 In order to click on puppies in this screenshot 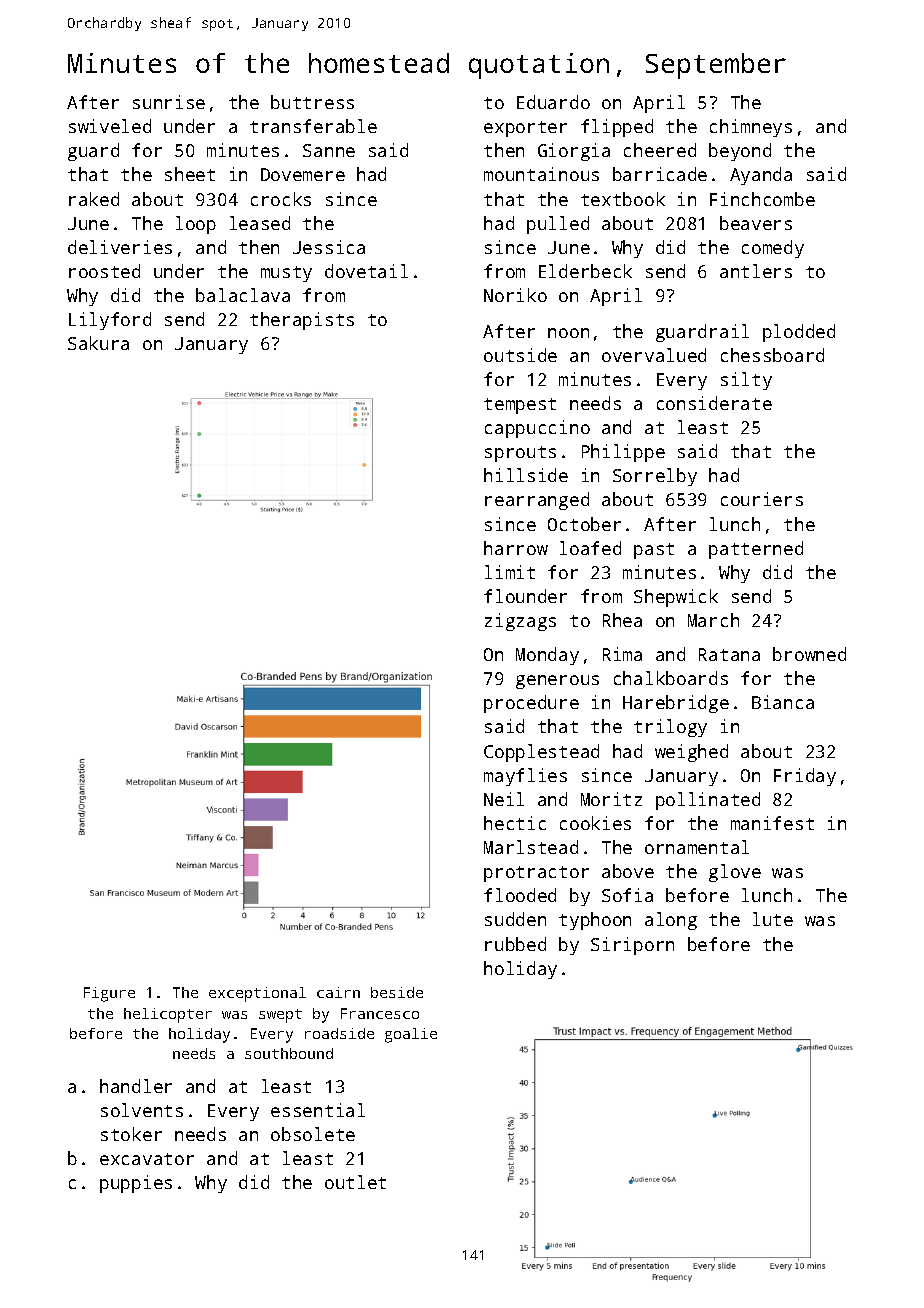, I will do `click(136, 1184)`.
